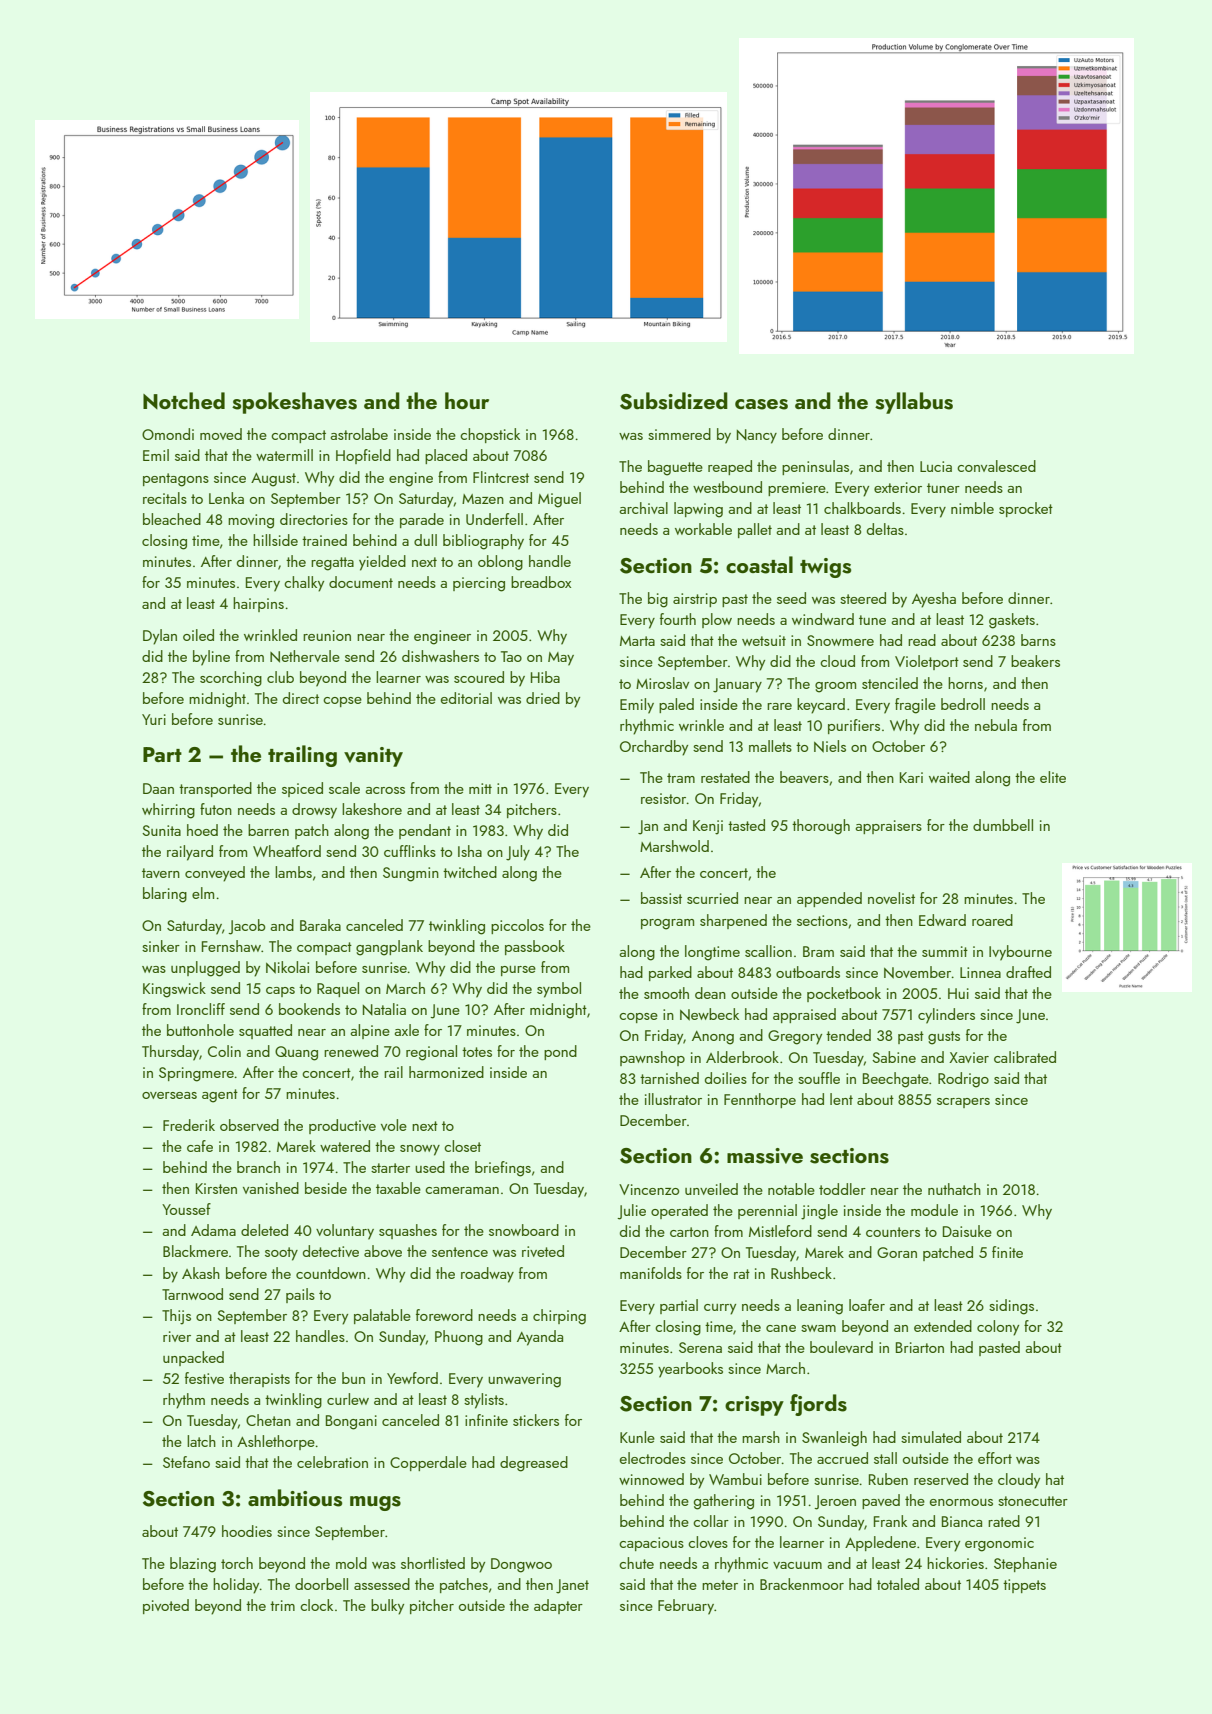 The height and width of the screenshot is (1714, 1212). Describe the element at coordinates (161, 873) in the screenshot. I see `tavern` at that location.
